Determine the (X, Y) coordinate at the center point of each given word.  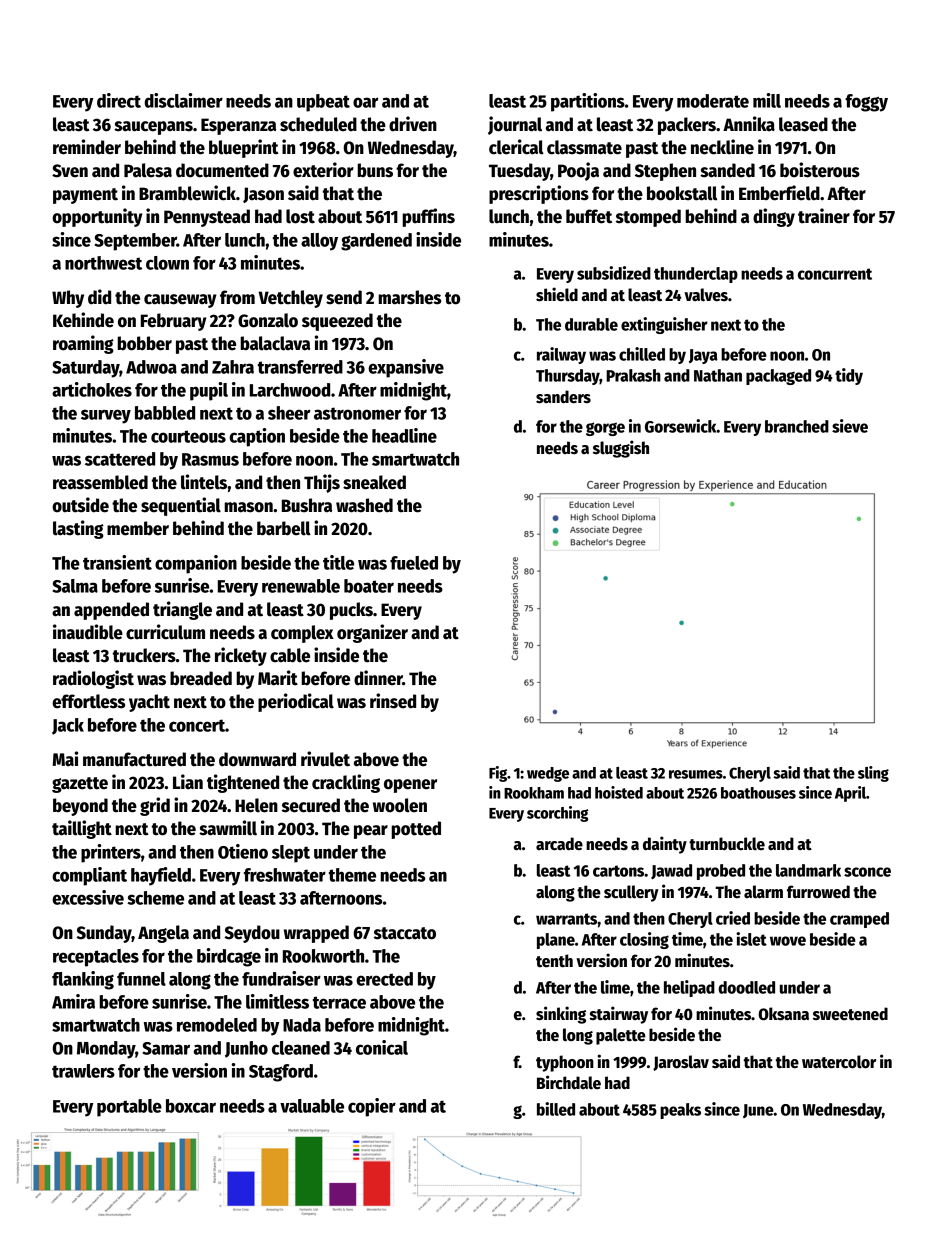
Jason (263, 195)
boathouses (758, 793)
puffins (428, 217)
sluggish (621, 449)
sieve (850, 426)
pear (371, 832)
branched (797, 426)
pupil (209, 391)
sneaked (374, 482)
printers (111, 853)
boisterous (820, 170)
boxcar (191, 1106)
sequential (181, 506)
